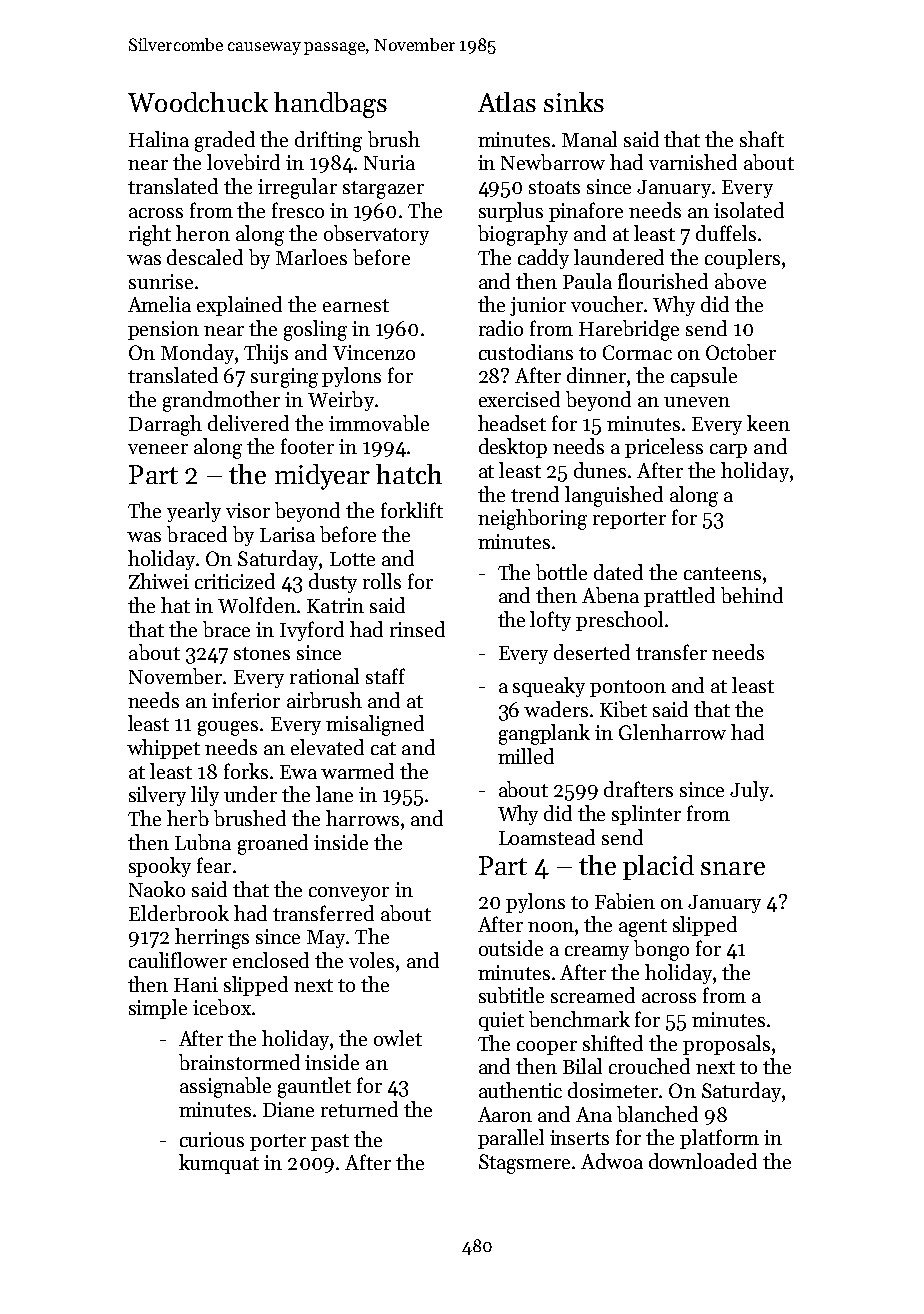 Image resolution: width=924 pixels, height=1314 pixels. I want to click on Atlas, so click(507, 102).
